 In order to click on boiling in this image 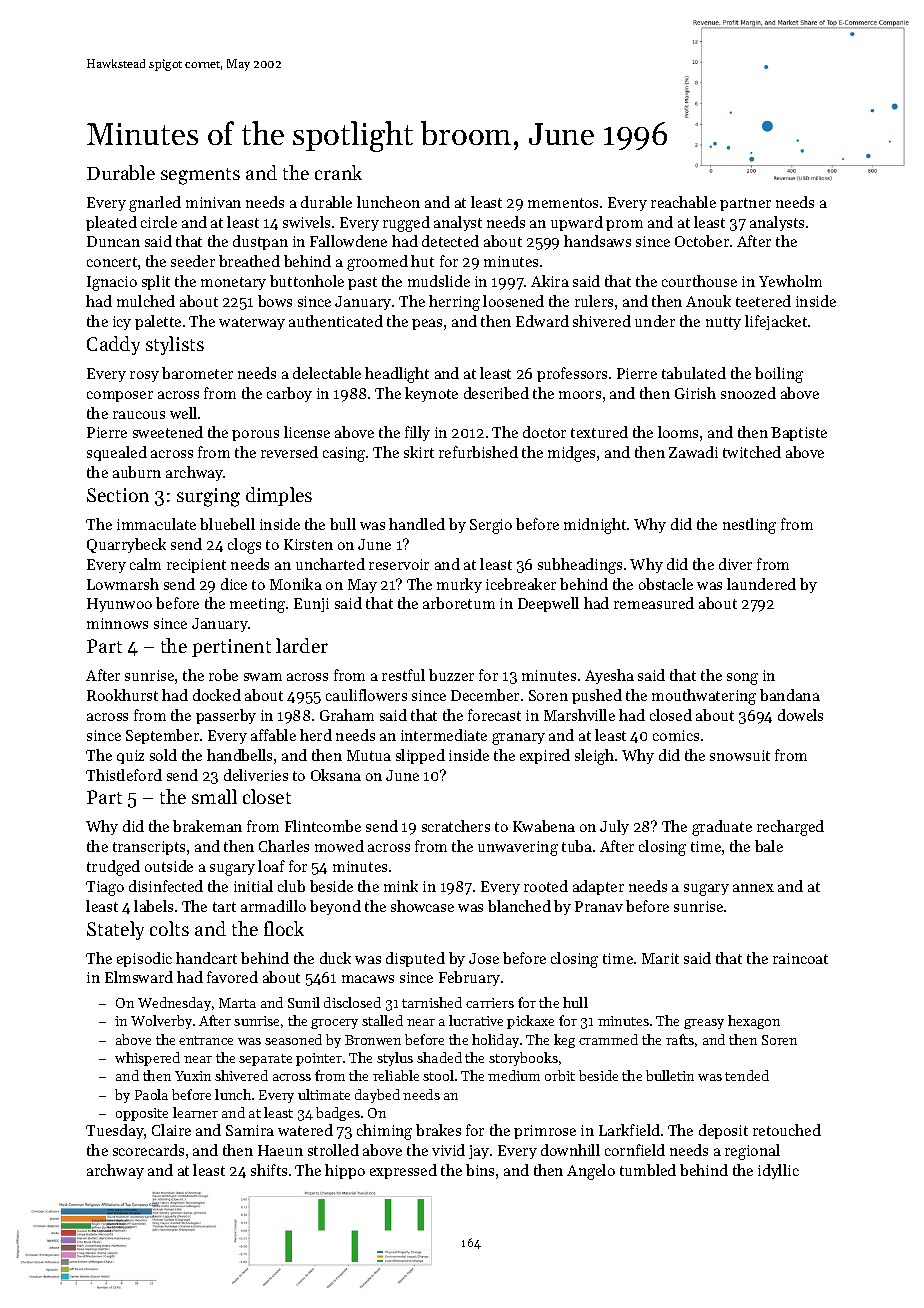, I will do `click(779, 375)`.
